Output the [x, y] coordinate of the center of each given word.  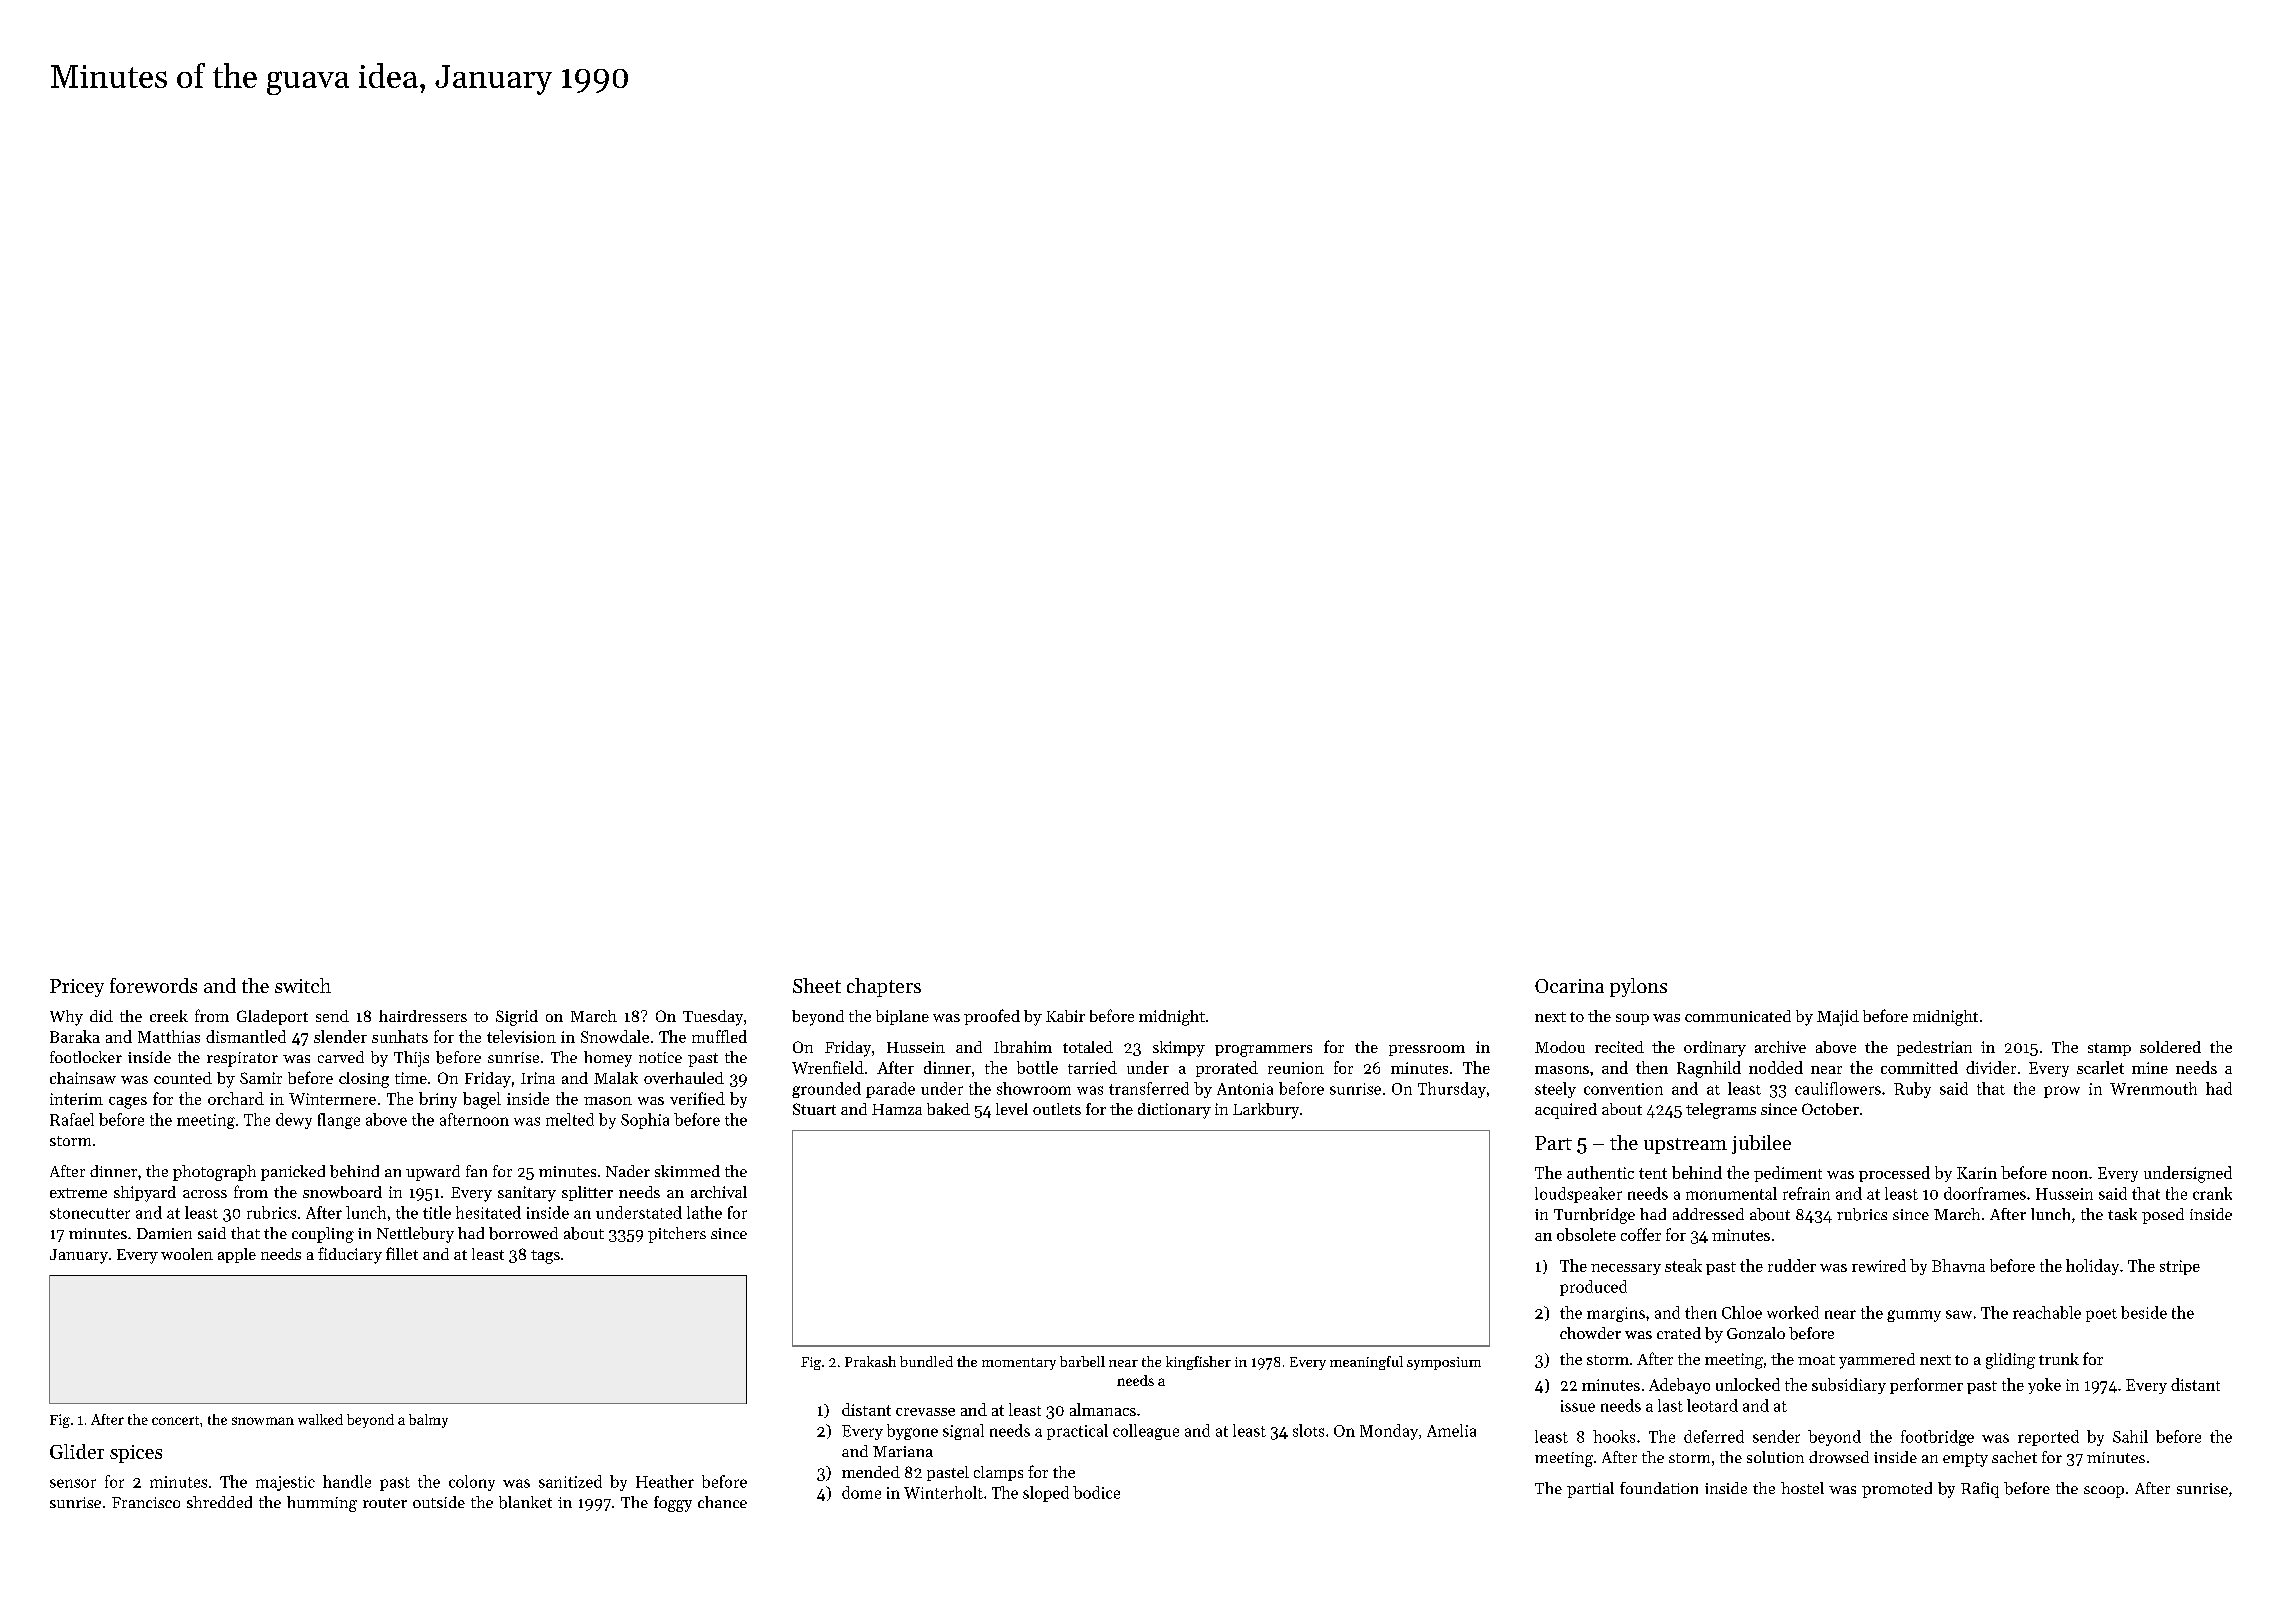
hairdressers [423, 1016]
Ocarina [1569, 986]
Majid [1838, 1018]
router [385, 1503]
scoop [2104, 1492]
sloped [1046, 1494]
